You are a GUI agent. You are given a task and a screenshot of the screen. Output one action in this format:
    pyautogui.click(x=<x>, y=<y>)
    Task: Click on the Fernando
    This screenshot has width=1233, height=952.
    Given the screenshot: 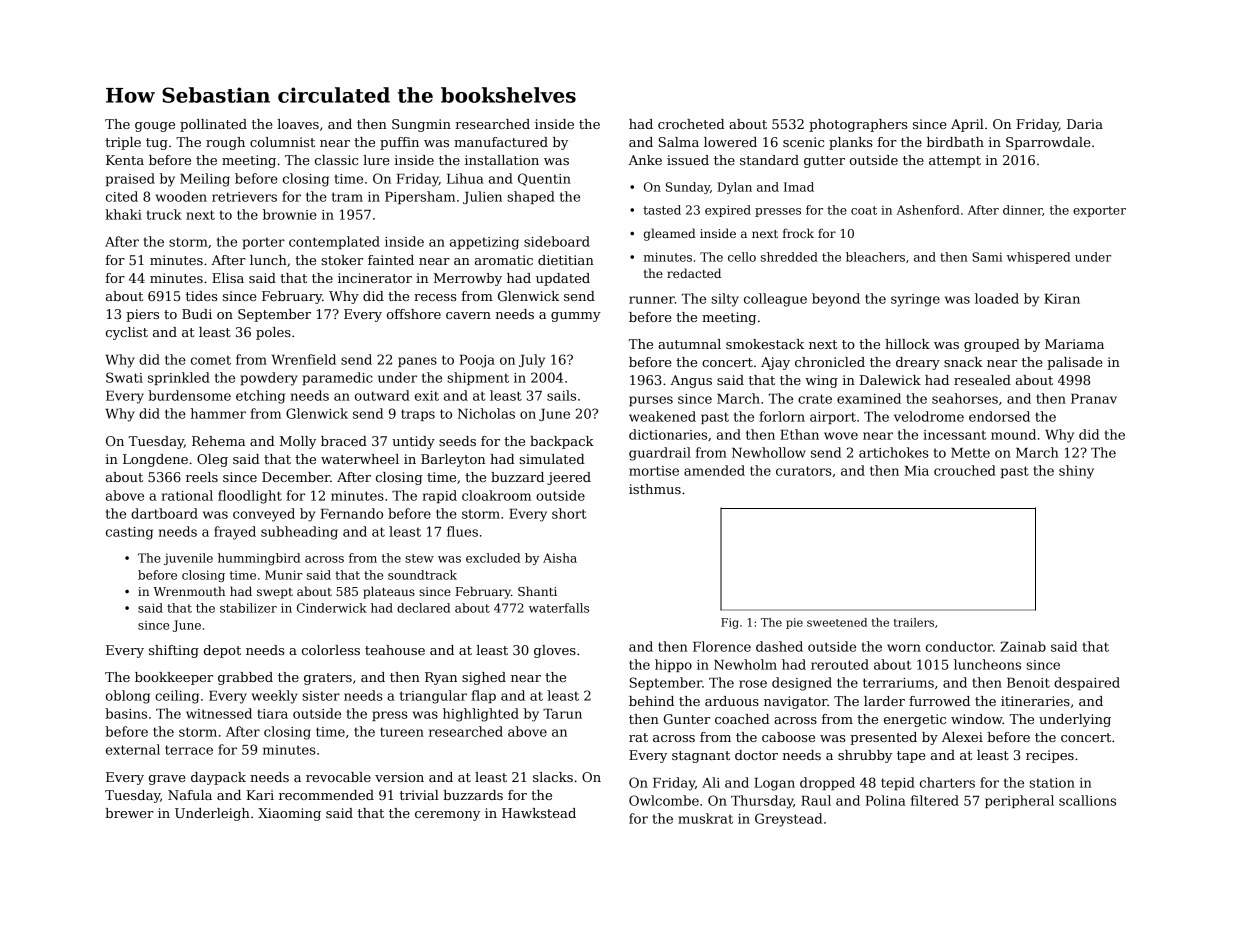 What is the action you would take?
    pyautogui.click(x=352, y=513)
